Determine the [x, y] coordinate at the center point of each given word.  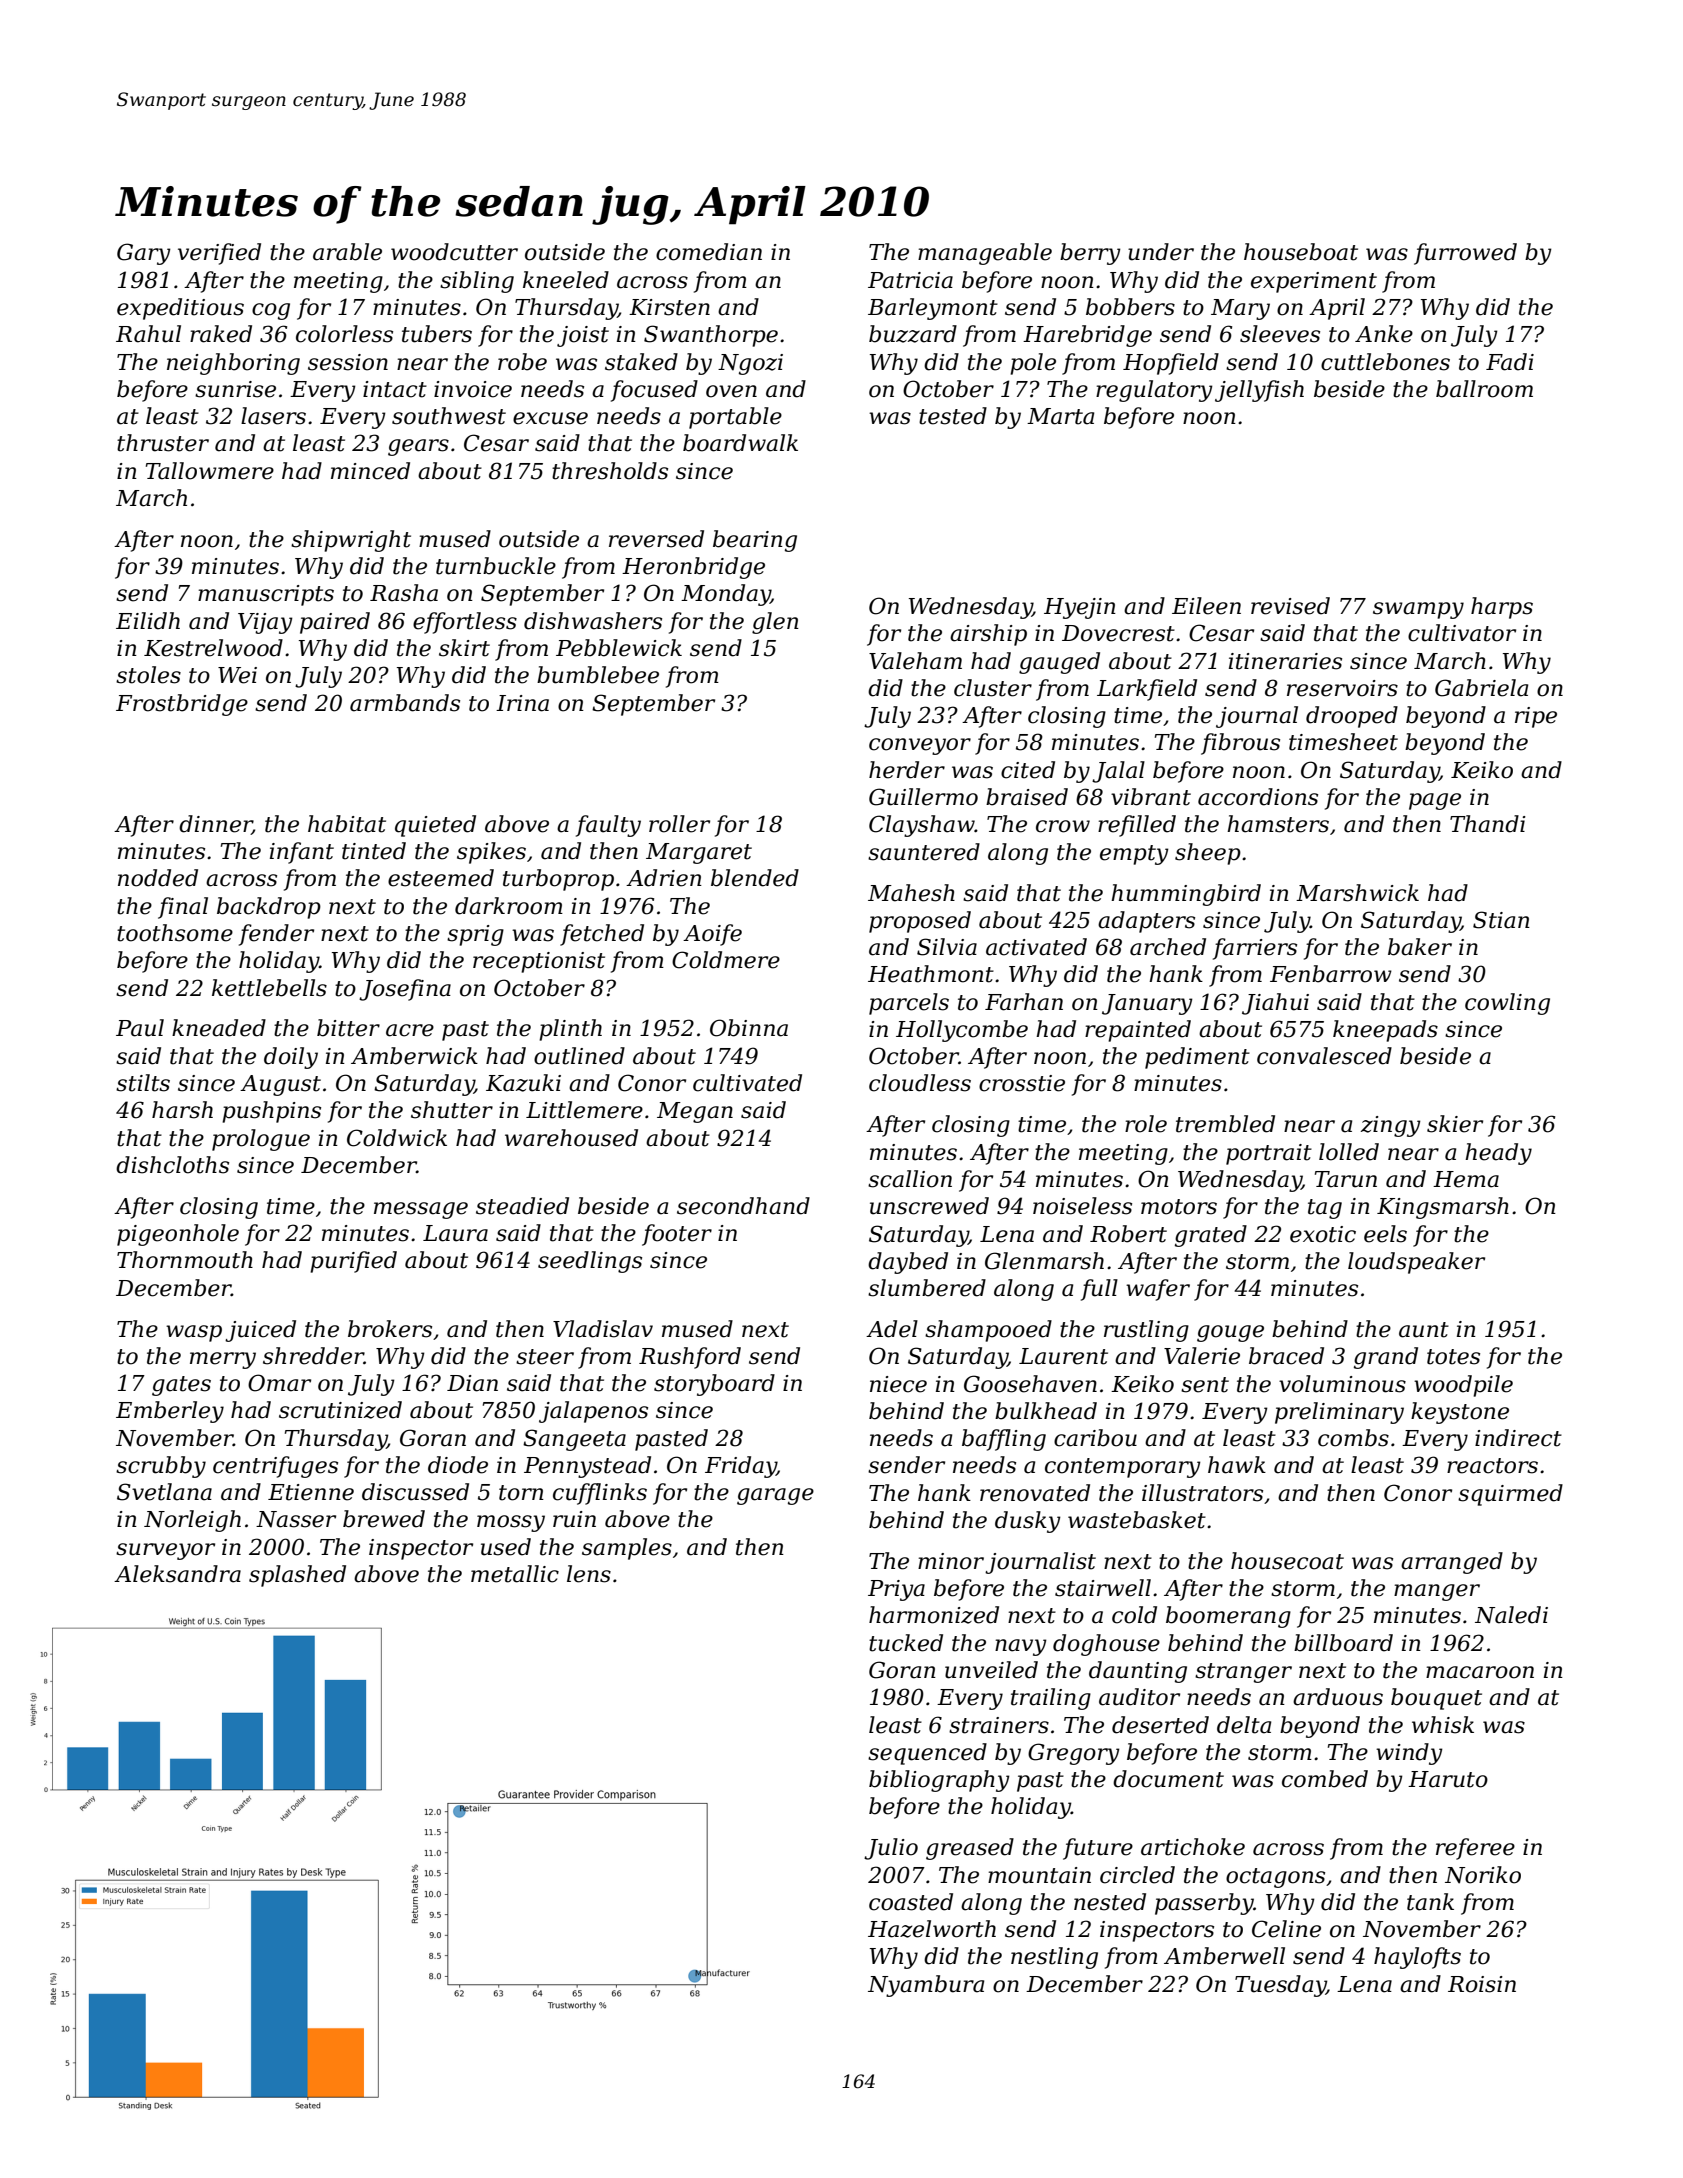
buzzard [913, 334]
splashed [297, 1576]
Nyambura [926, 1986]
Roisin [1482, 1984]
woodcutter [454, 252]
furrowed [1465, 254]
